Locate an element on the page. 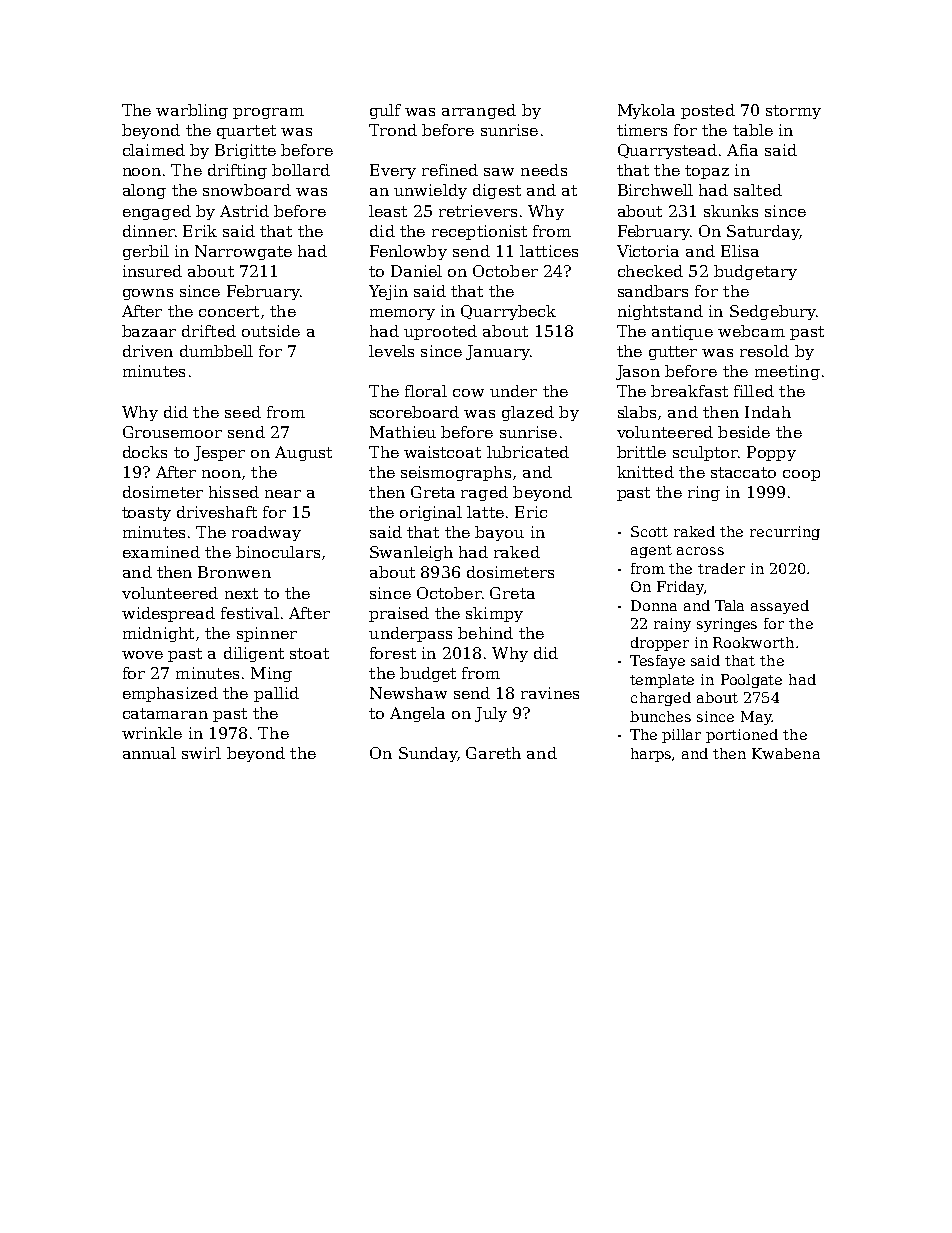  stoat is located at coordinates (309, 653).
